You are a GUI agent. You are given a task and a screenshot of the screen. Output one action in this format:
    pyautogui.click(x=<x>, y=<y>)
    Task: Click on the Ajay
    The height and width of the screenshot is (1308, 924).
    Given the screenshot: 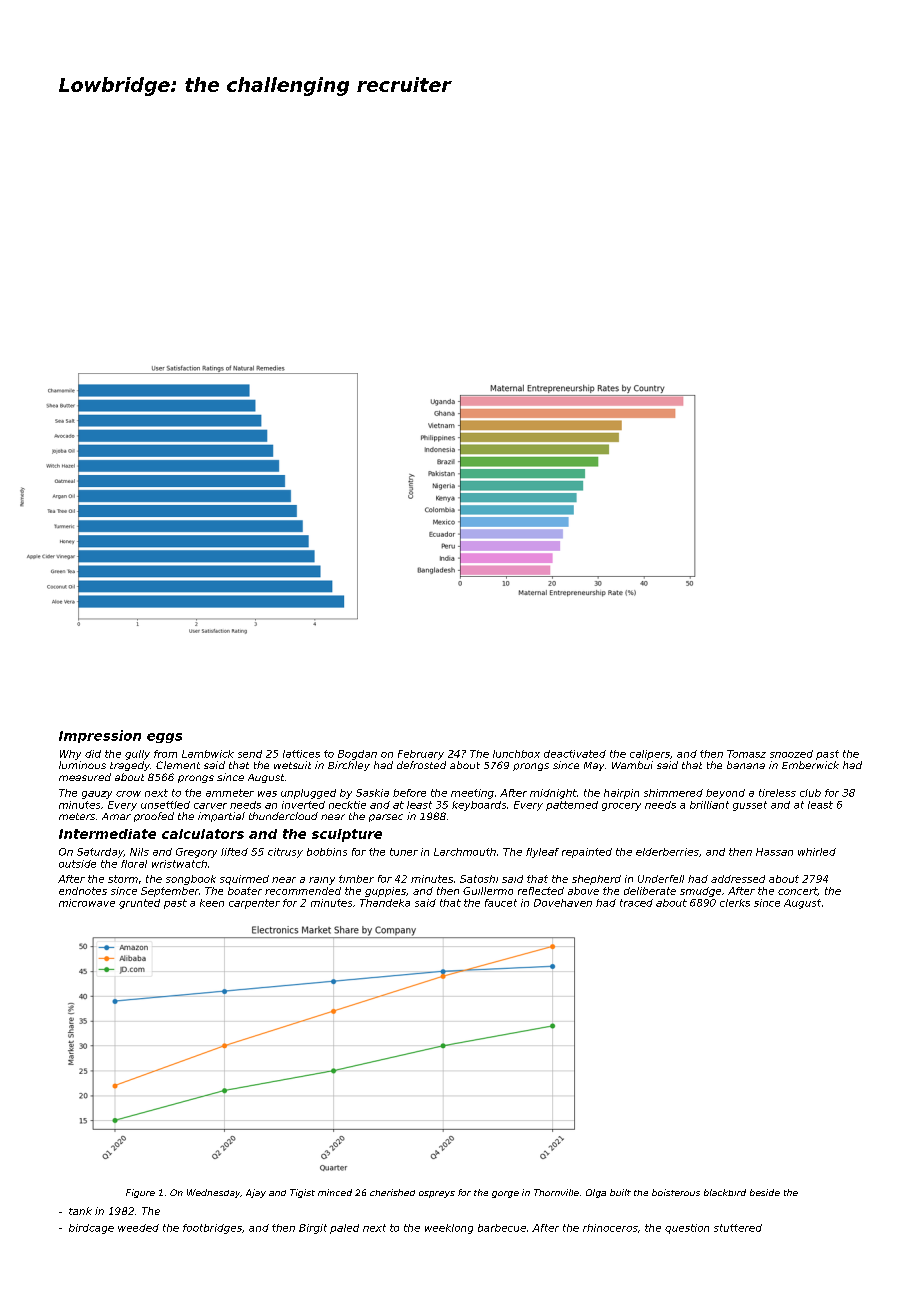 What is the action you would take?
    pyautogui.click(x=256, y=1193)
